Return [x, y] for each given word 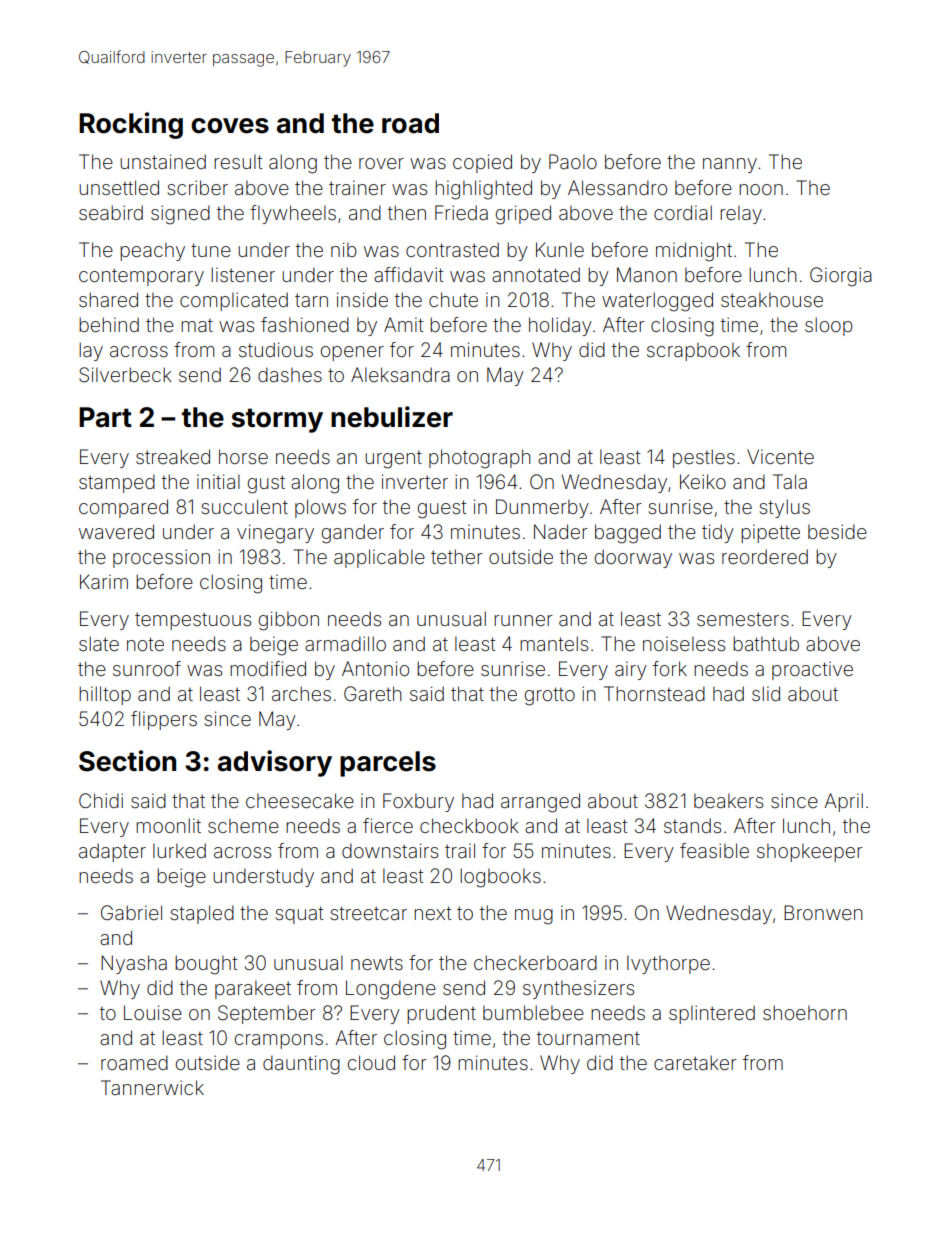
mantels [554, 643]
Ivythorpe [668, 964]
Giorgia [841, 277]
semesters [743, 619]
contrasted [452, 249]
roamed [134, 1062]
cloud [371, 1062]
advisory [275, 763]
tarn [311, 300]
